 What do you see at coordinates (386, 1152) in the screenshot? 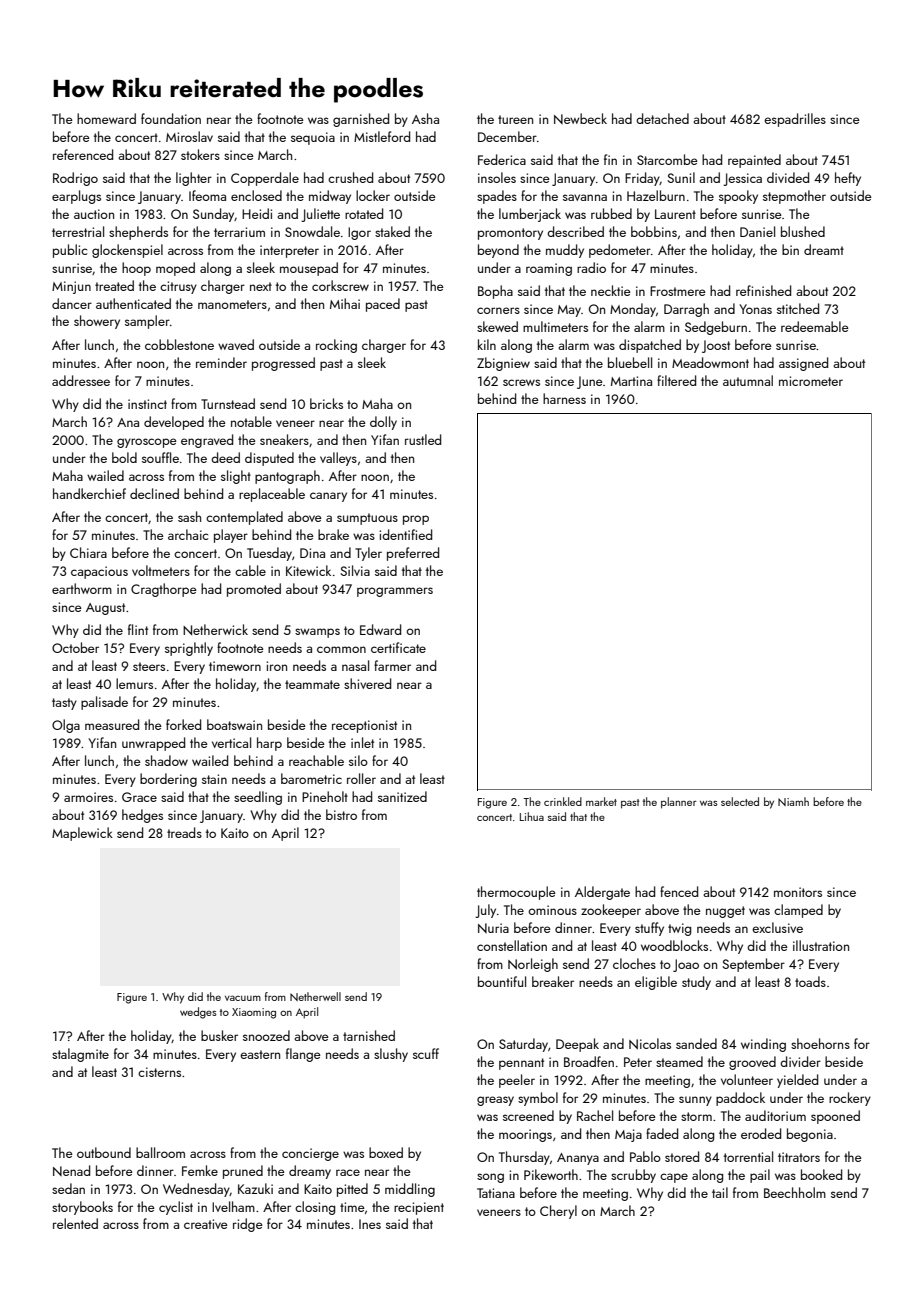
I see `boxed` at bounding box center [386, 1152].
